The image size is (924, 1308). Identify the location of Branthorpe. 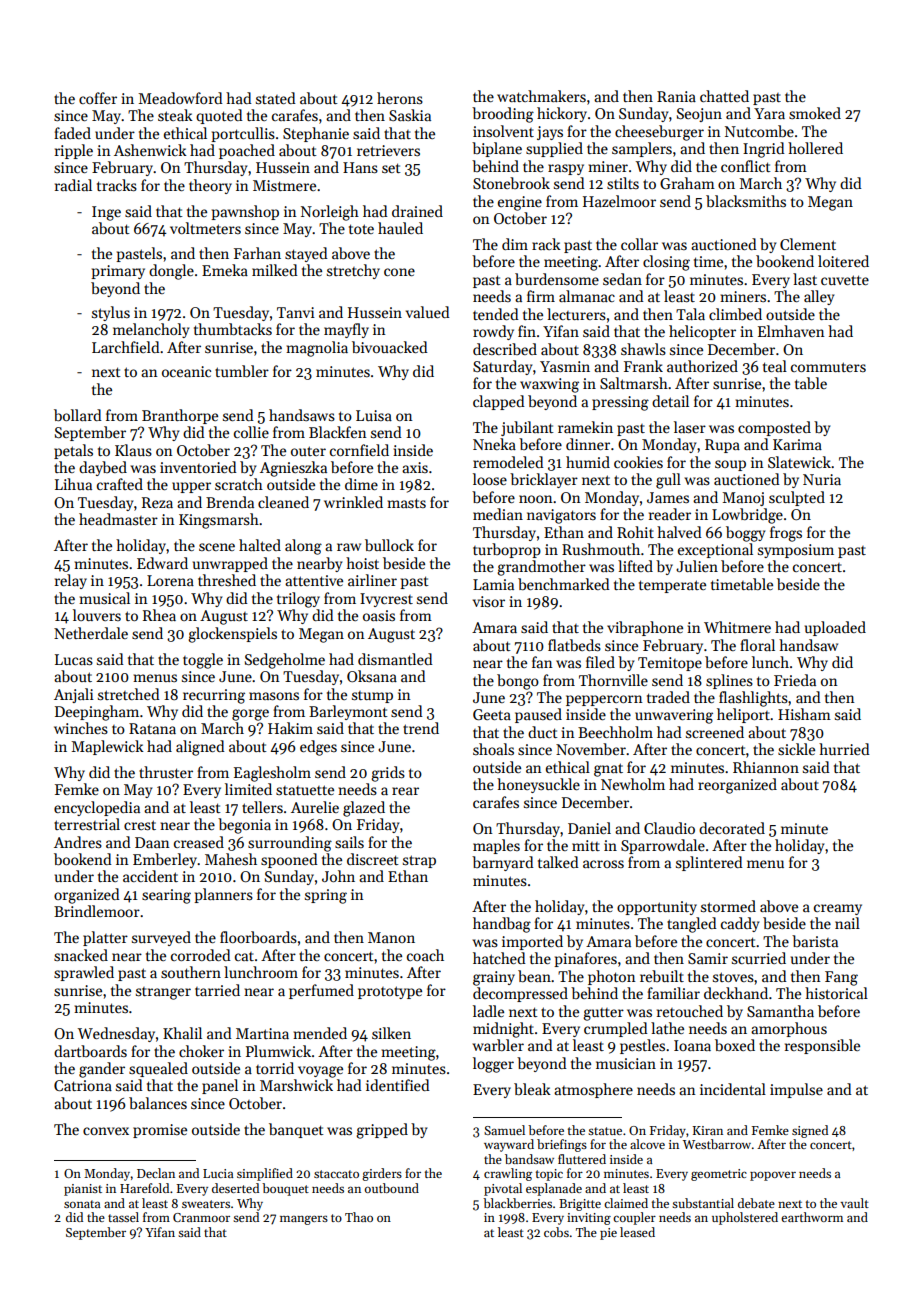
(180, 416).
